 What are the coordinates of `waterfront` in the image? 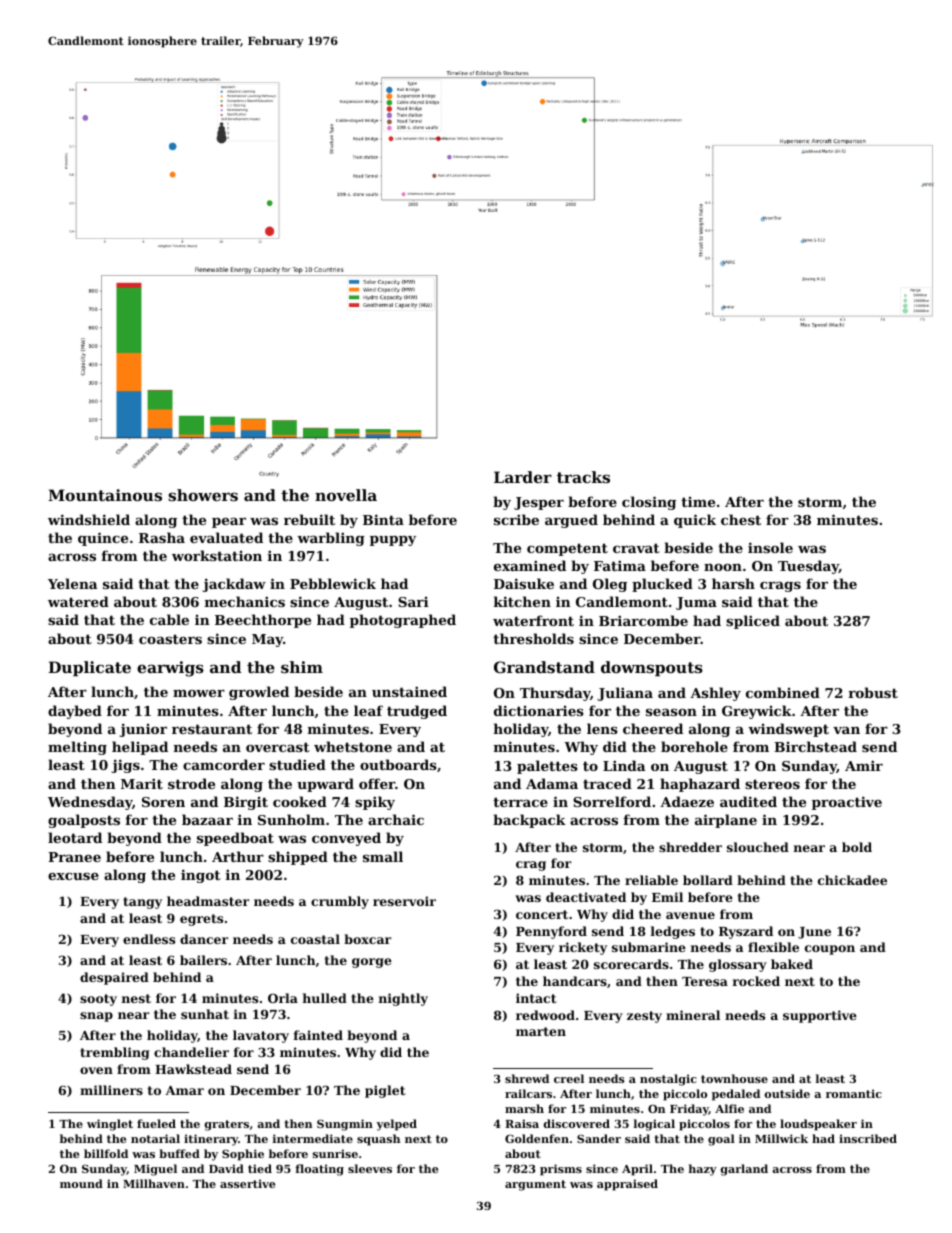 It's located at (533, 620).
